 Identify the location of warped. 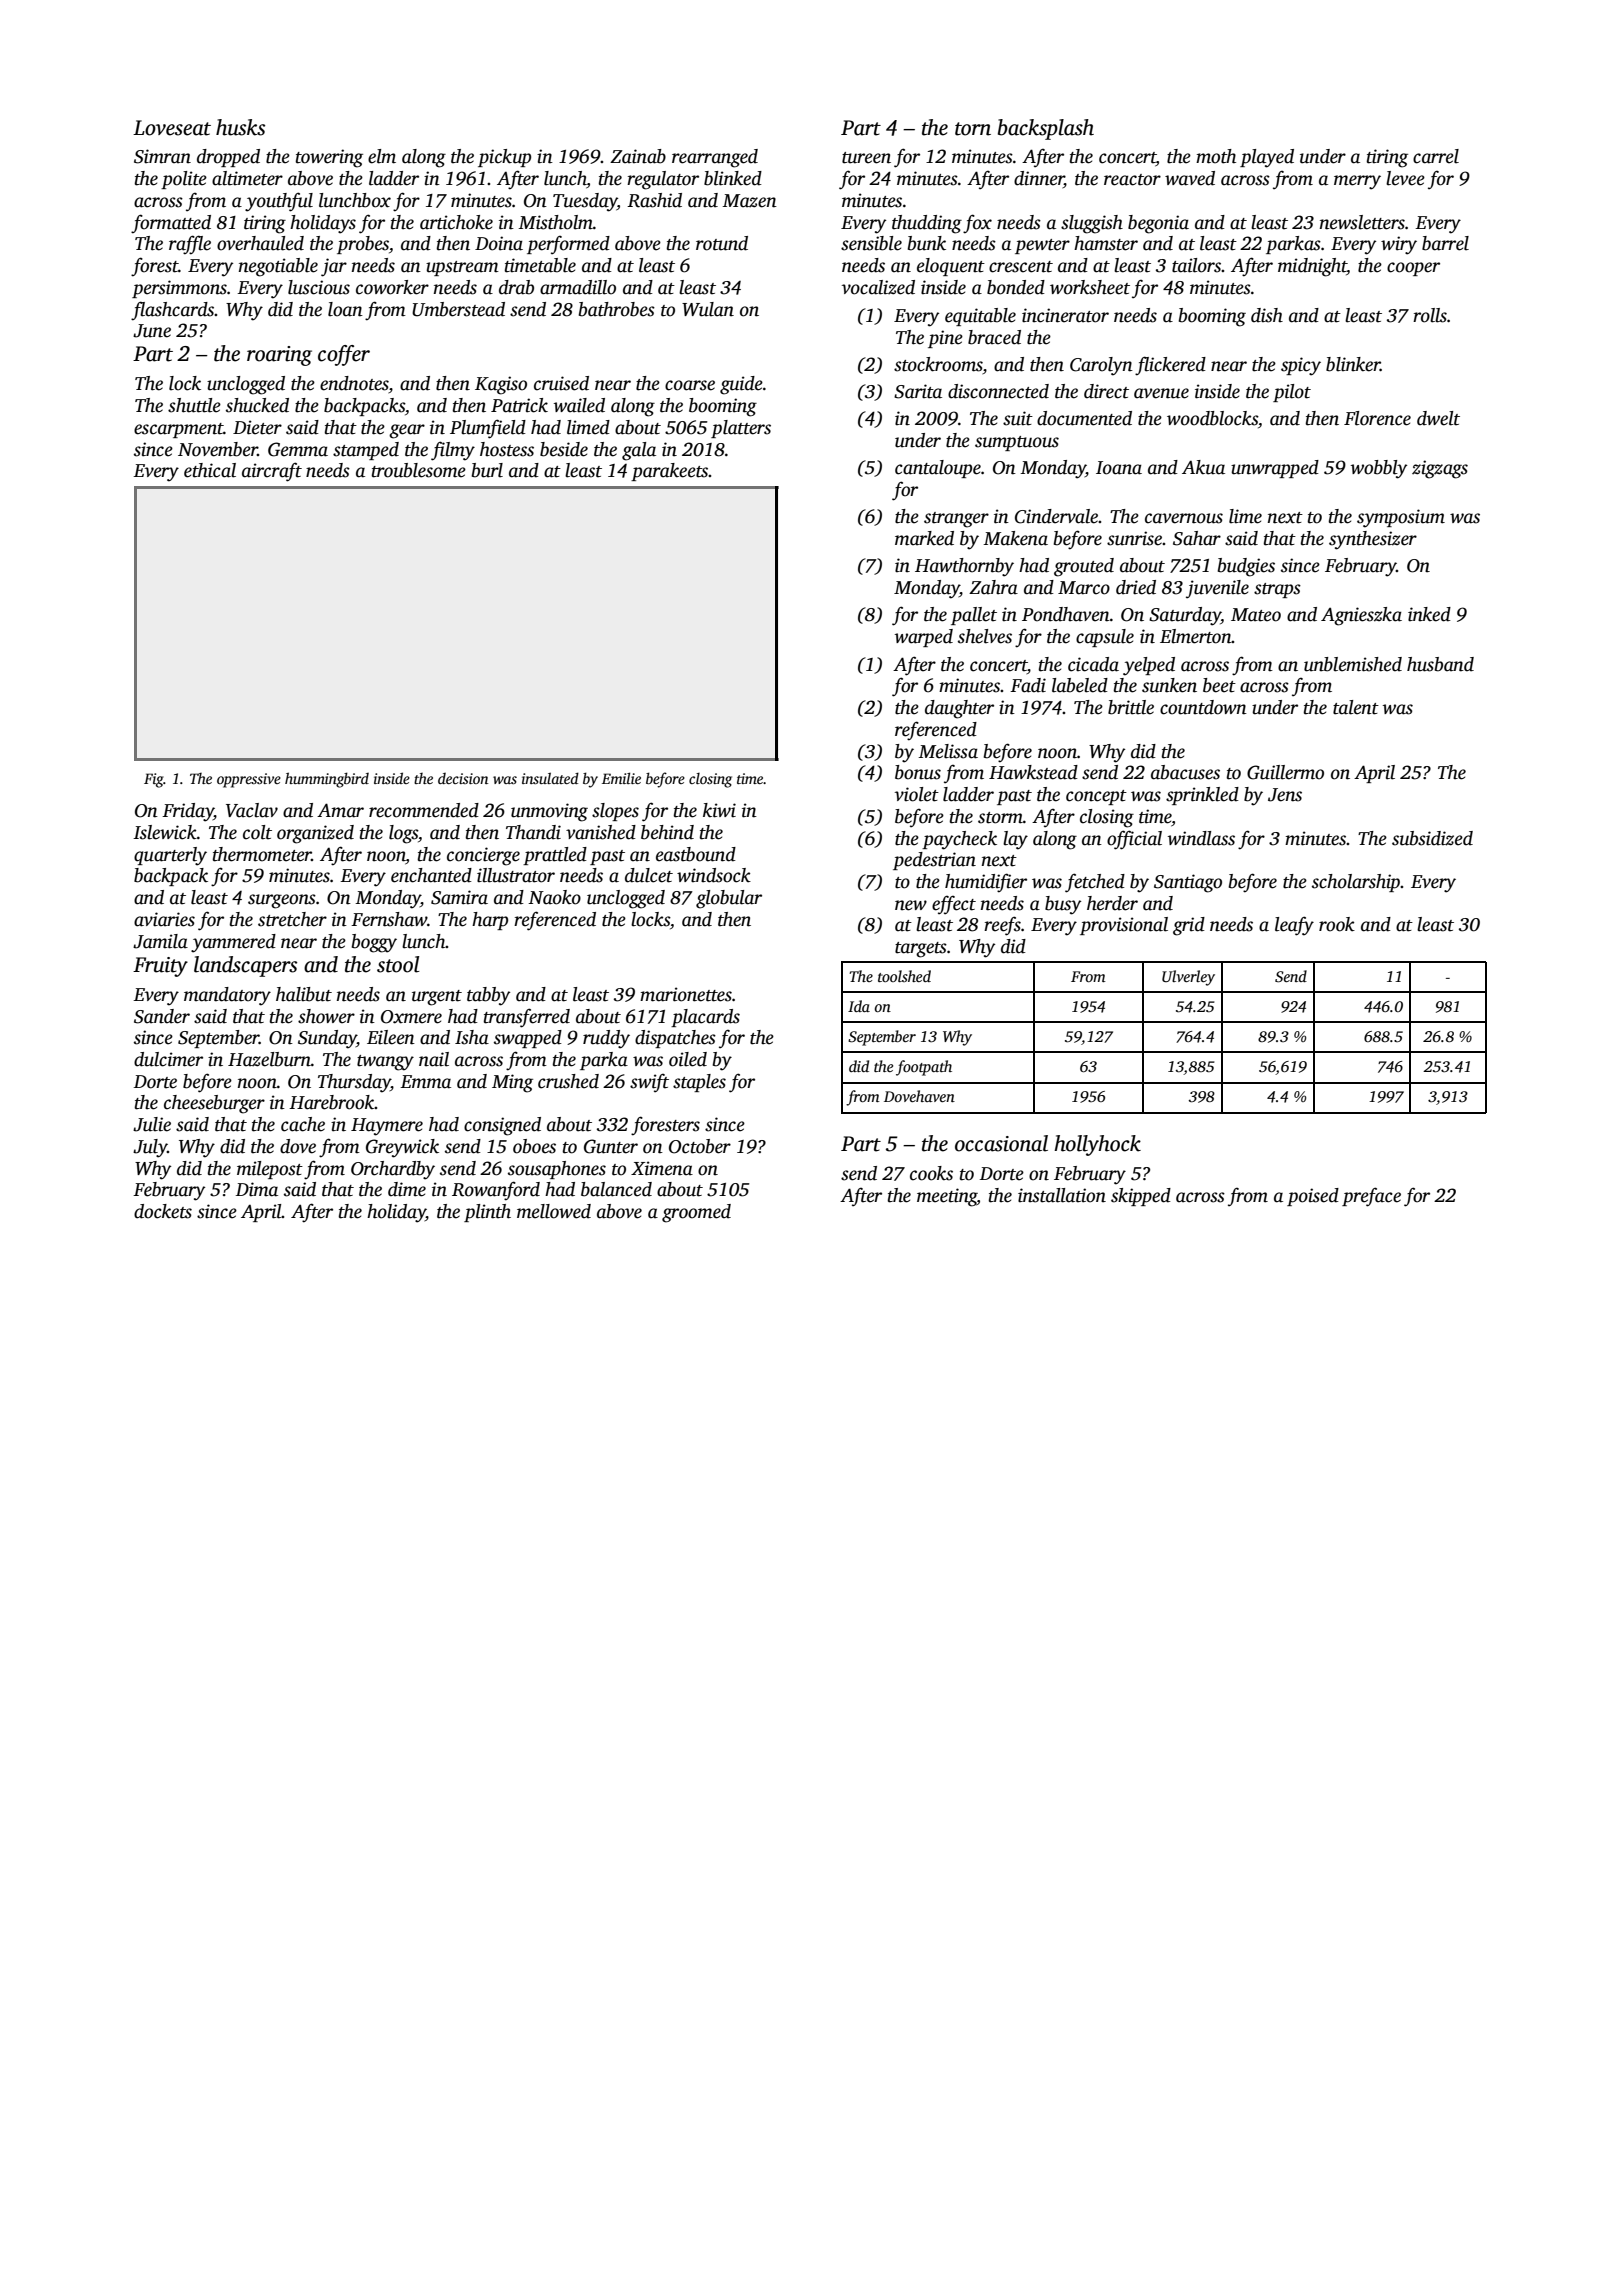
(924, 638).
